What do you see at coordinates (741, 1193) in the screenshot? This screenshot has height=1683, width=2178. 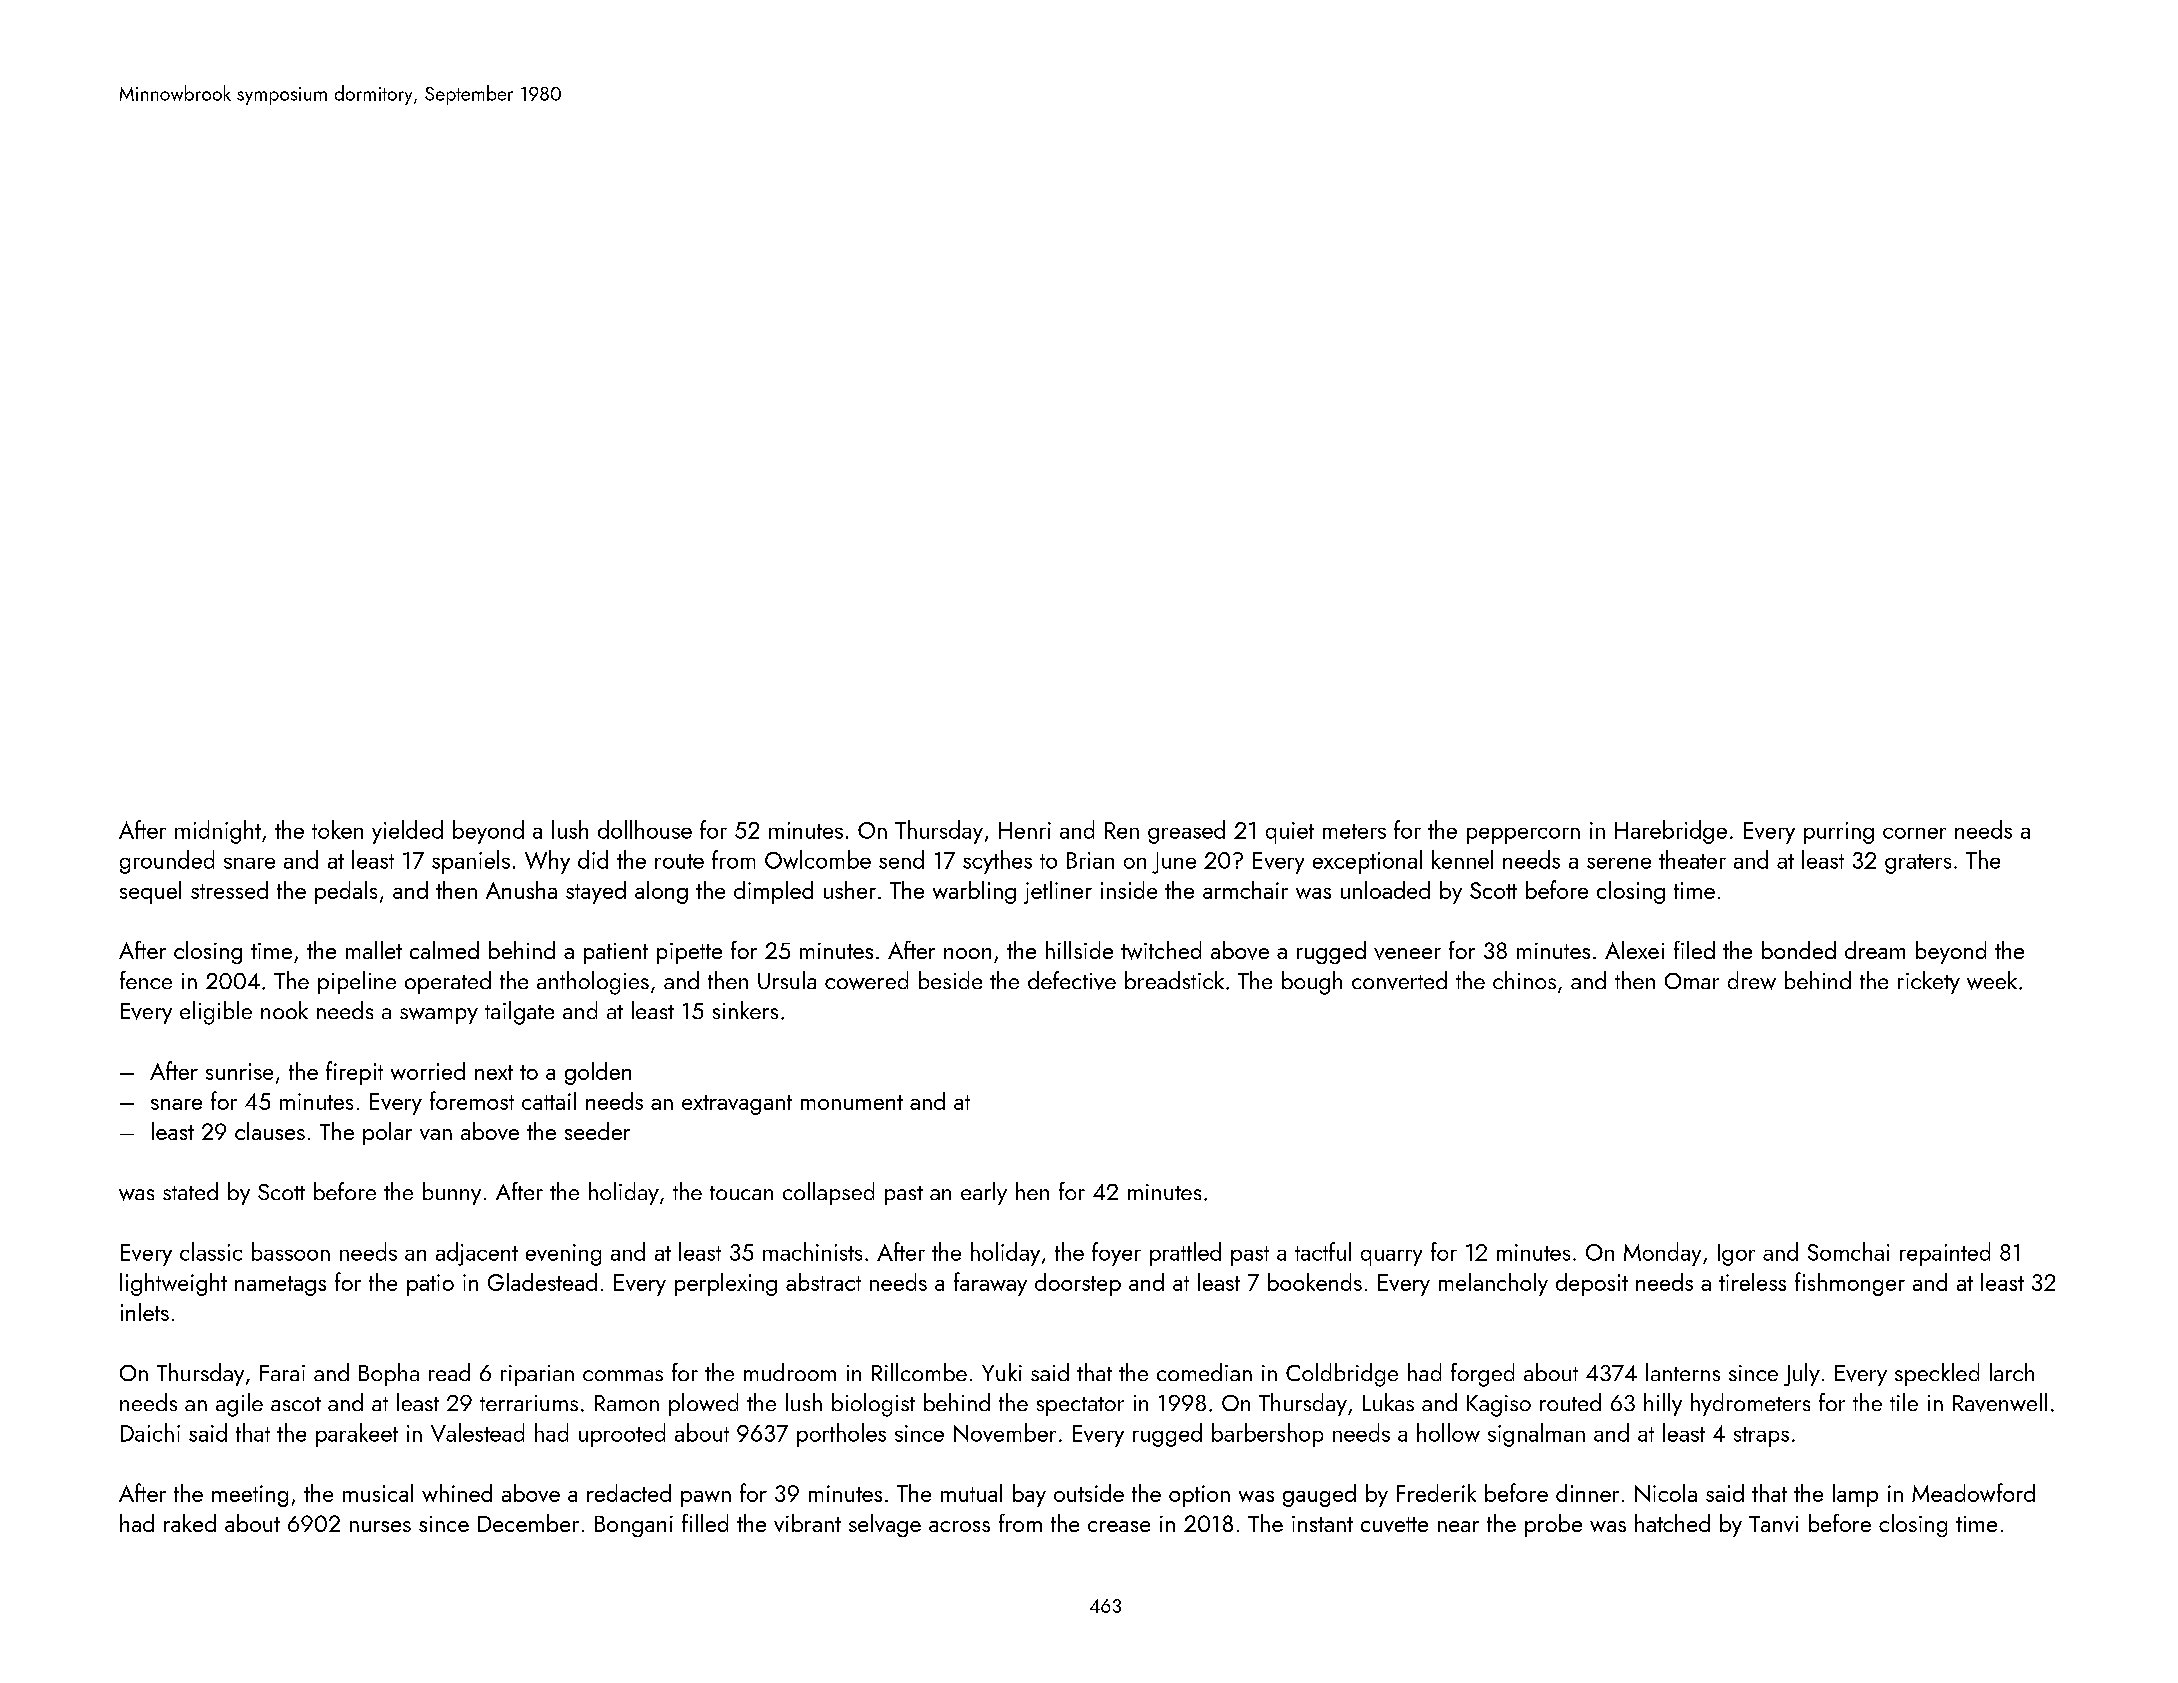 I see `toucan` at bounding box center [741, 1193].
